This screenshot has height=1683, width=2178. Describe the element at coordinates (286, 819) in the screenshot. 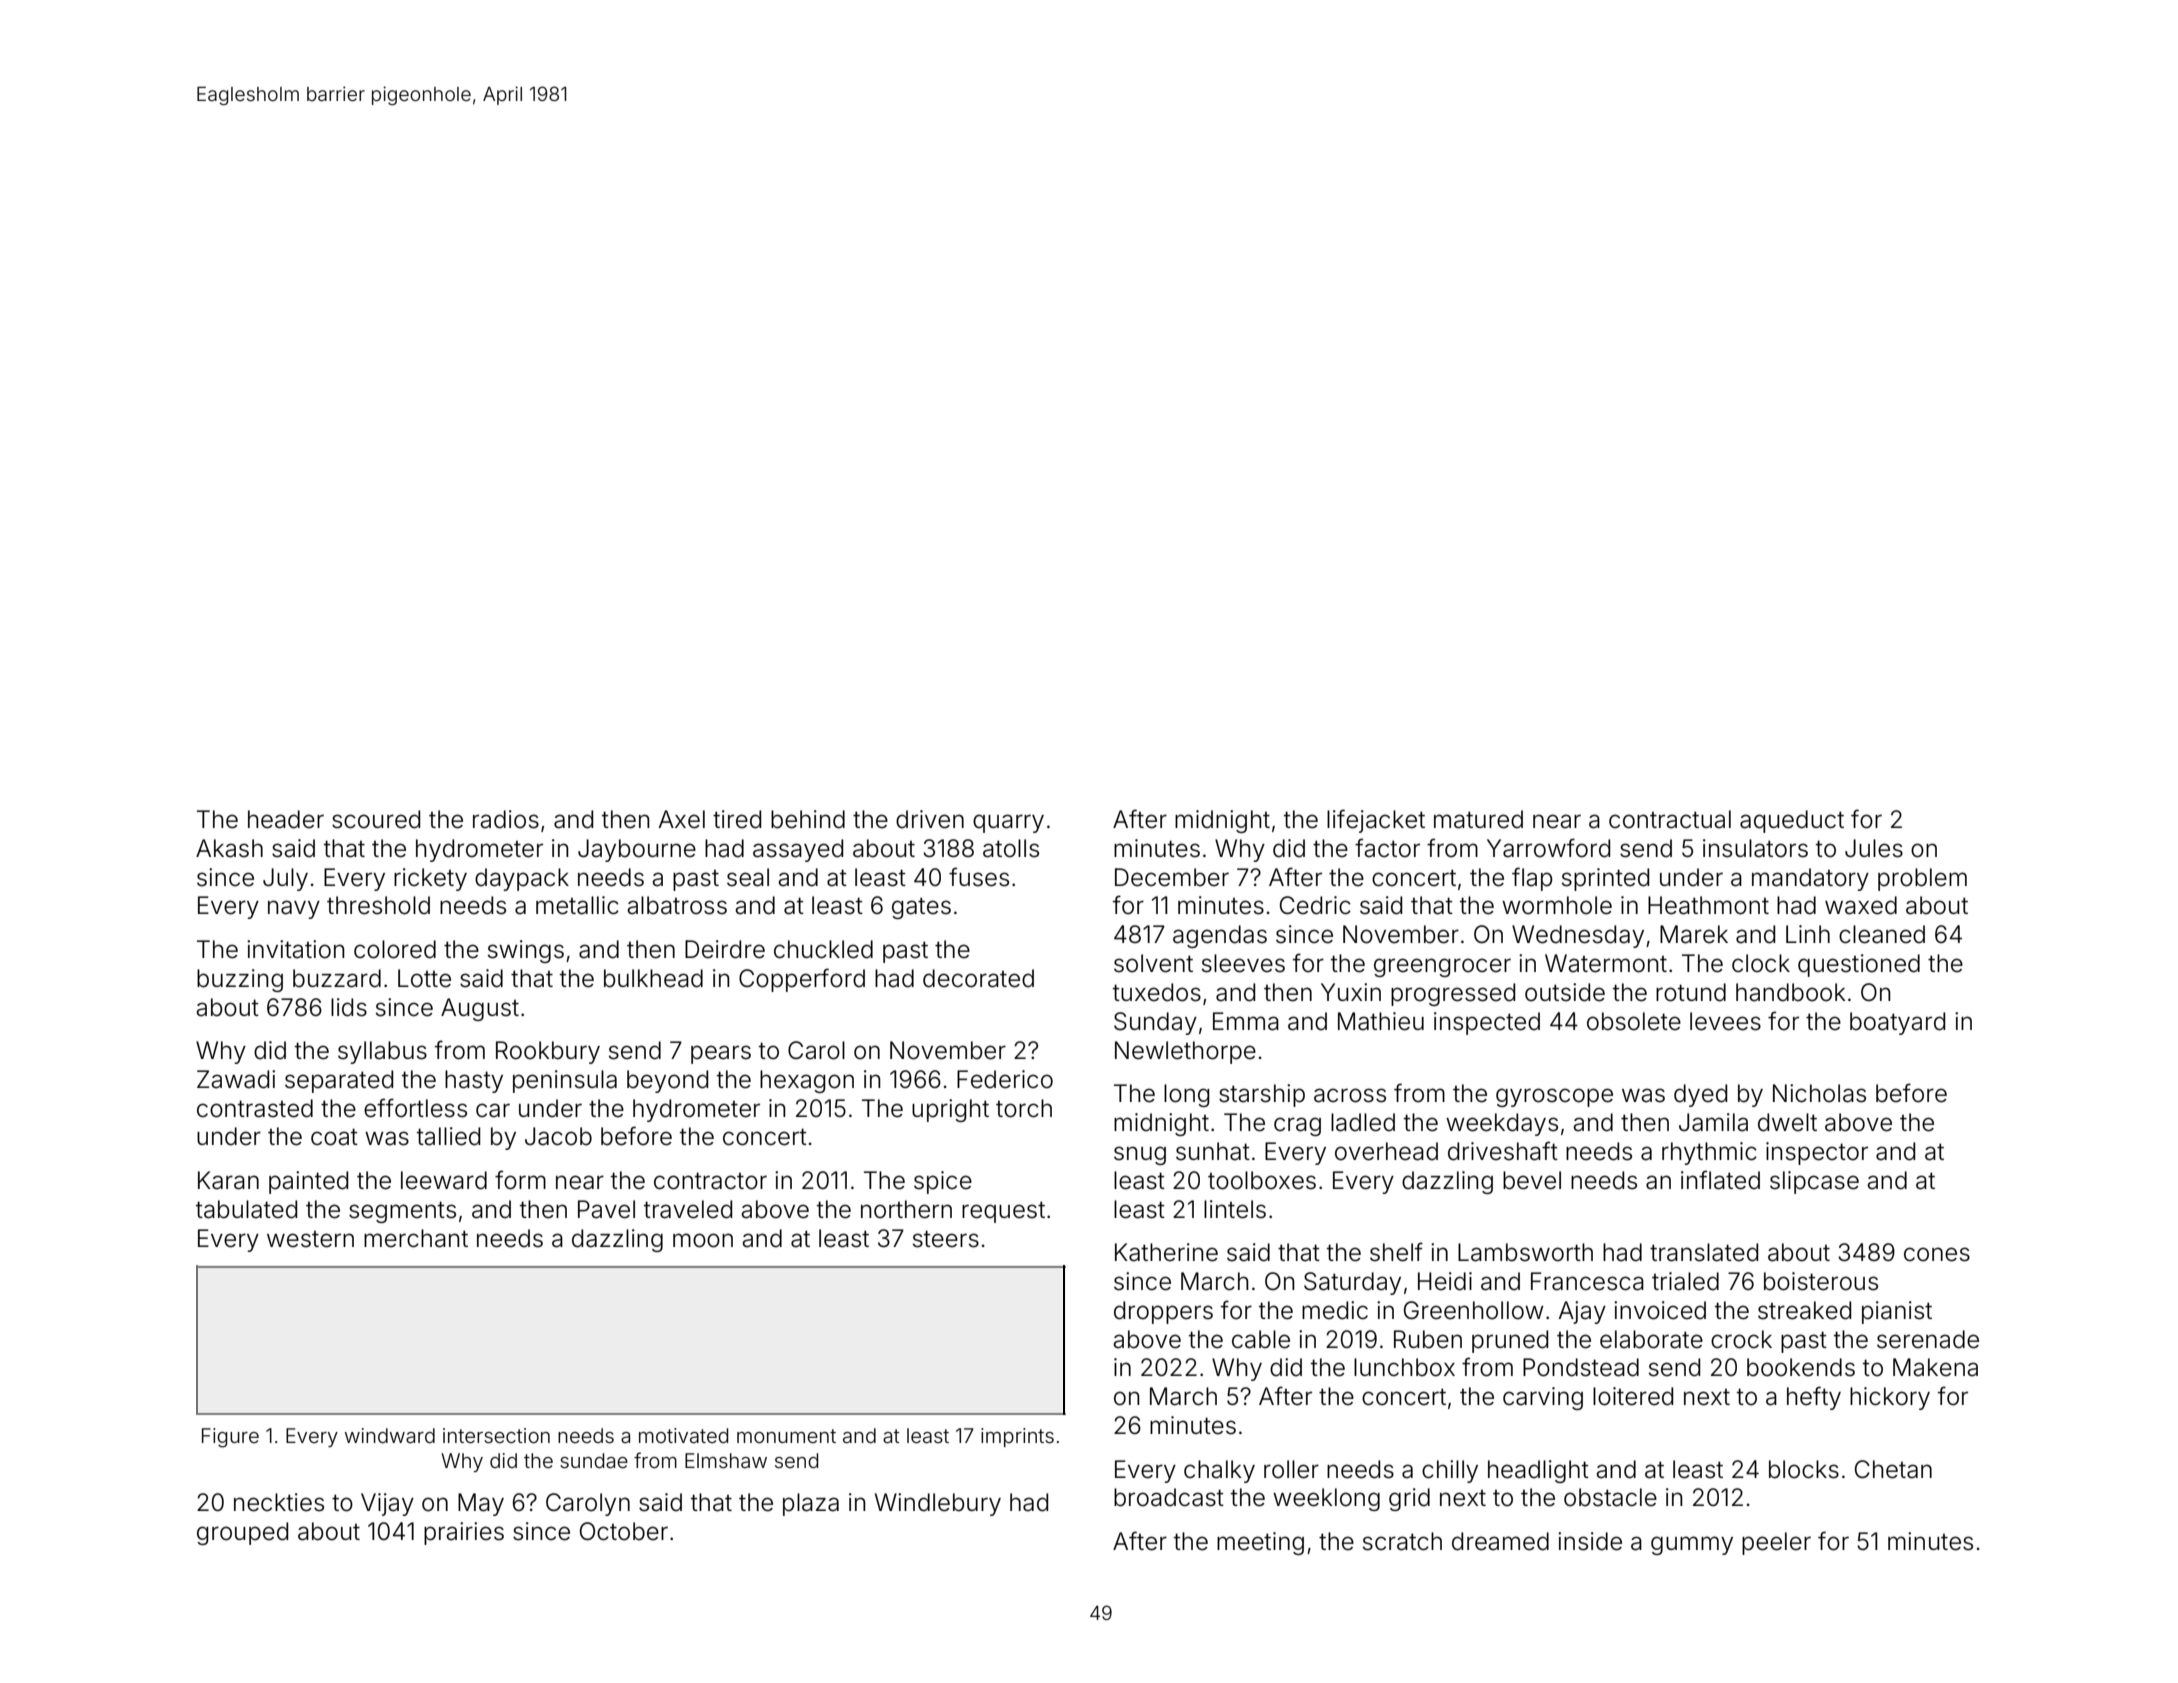

I see `header` at that location.
